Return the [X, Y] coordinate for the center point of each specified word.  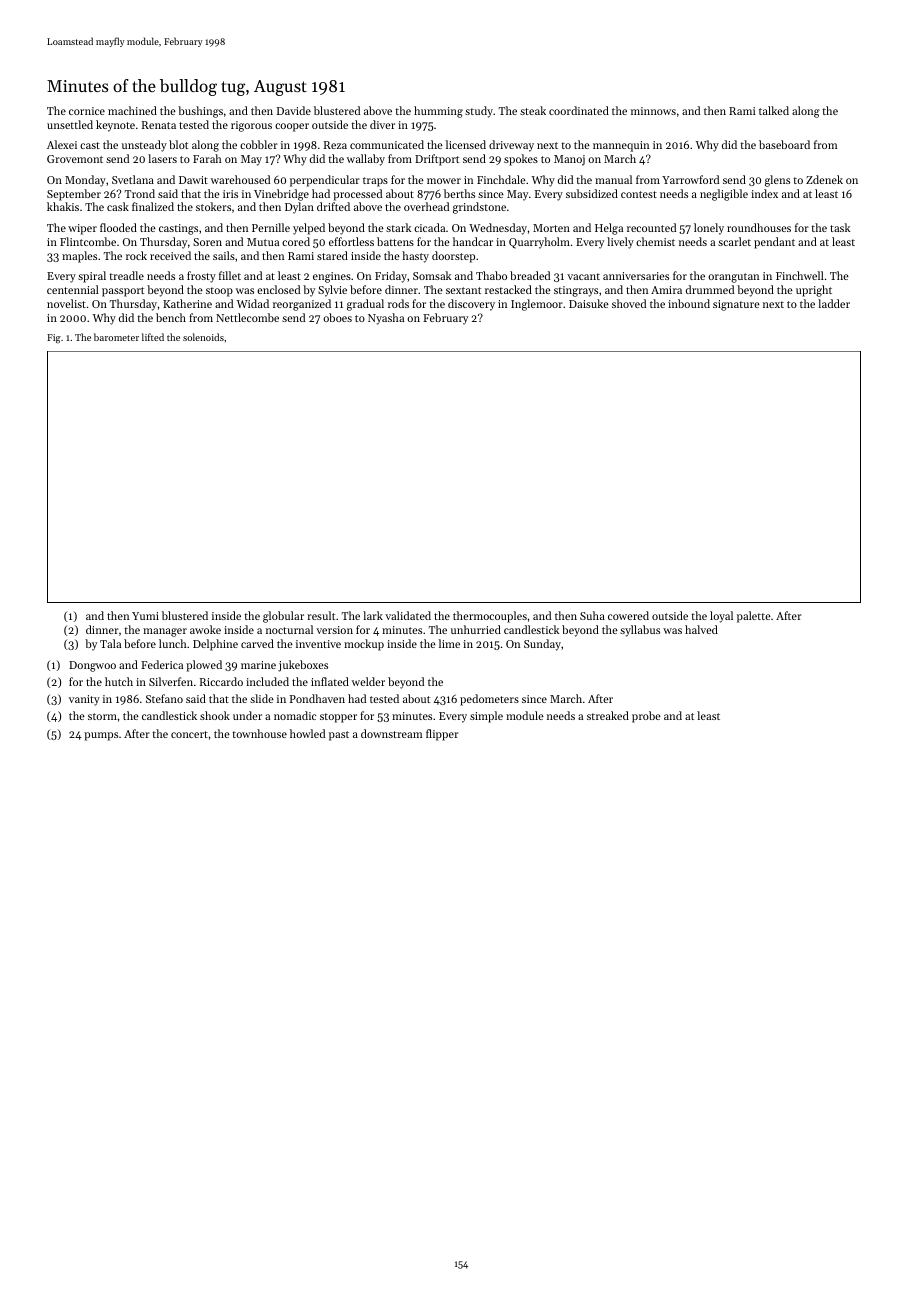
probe [646, 717]
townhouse [259, 733]
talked [774, 110]
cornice [87, 111]
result [321, 615]
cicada [429, 227]
